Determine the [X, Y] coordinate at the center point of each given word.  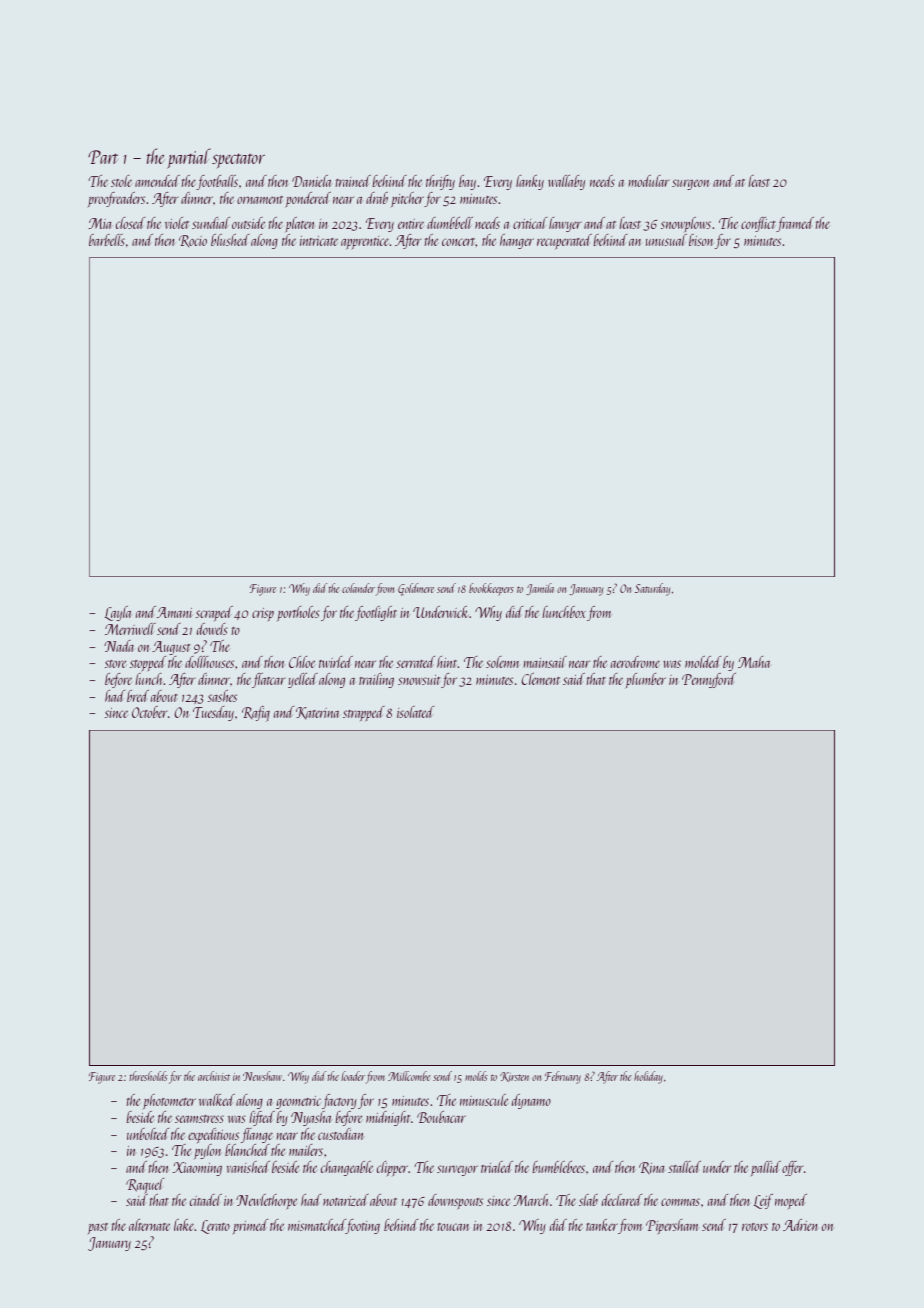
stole [121, 181]
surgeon [691, 184]
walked [217, 1100]
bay [467, 182]
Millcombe [409, 1076]
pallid [765, 1169]
